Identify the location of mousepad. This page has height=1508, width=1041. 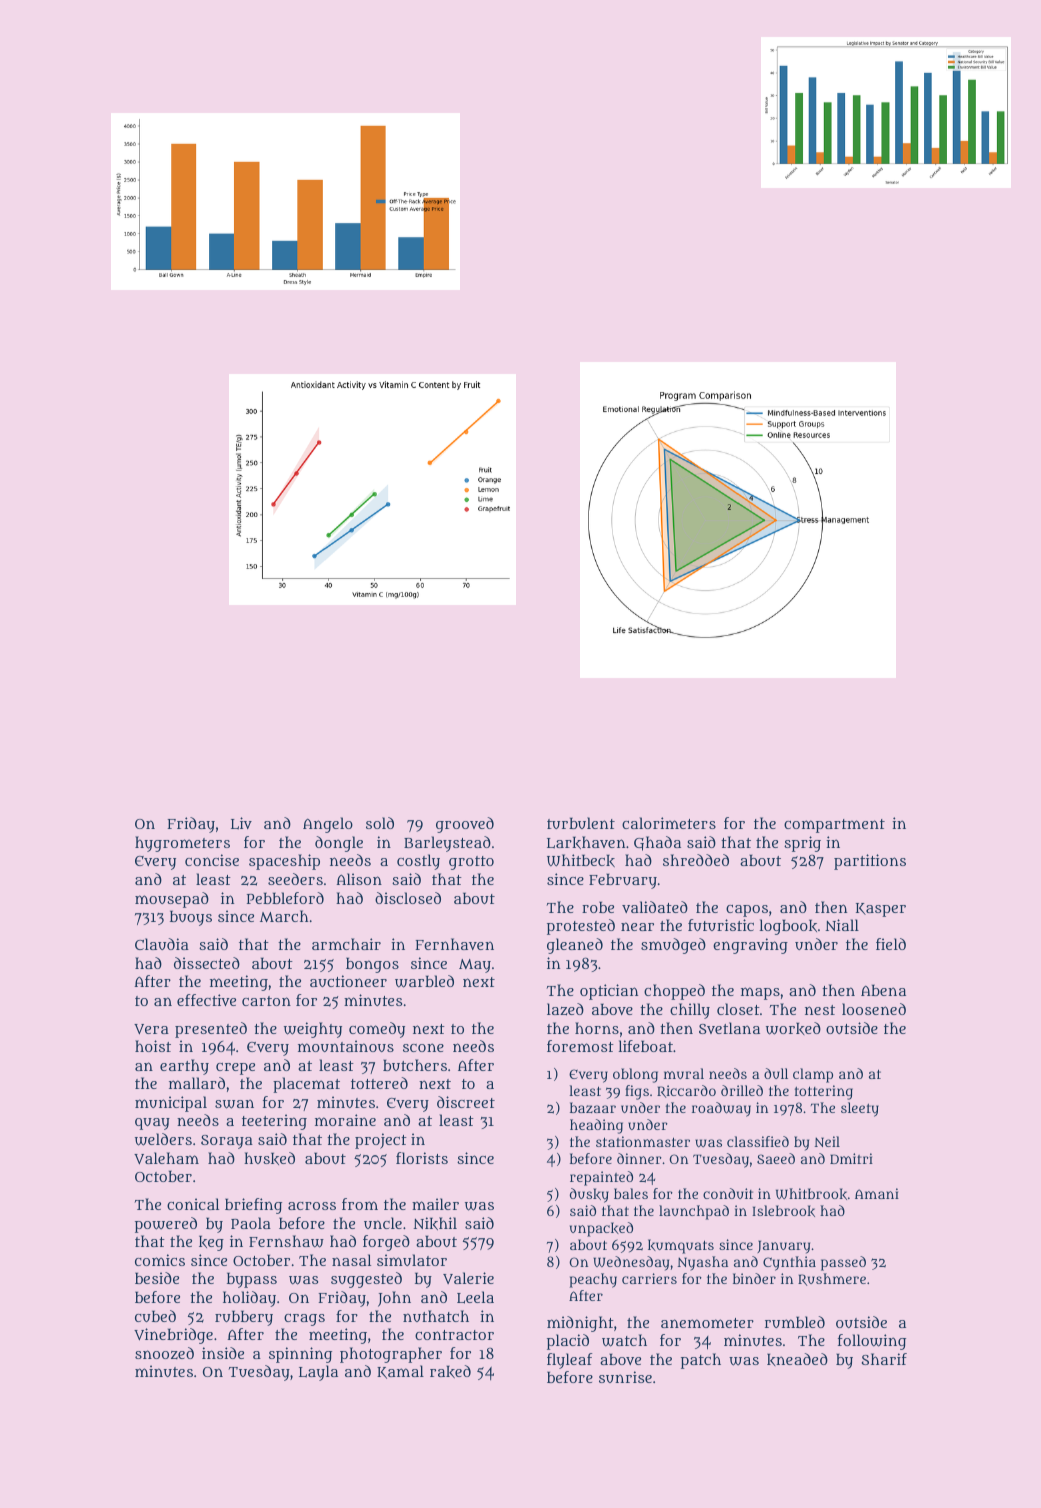
(172, 900).
